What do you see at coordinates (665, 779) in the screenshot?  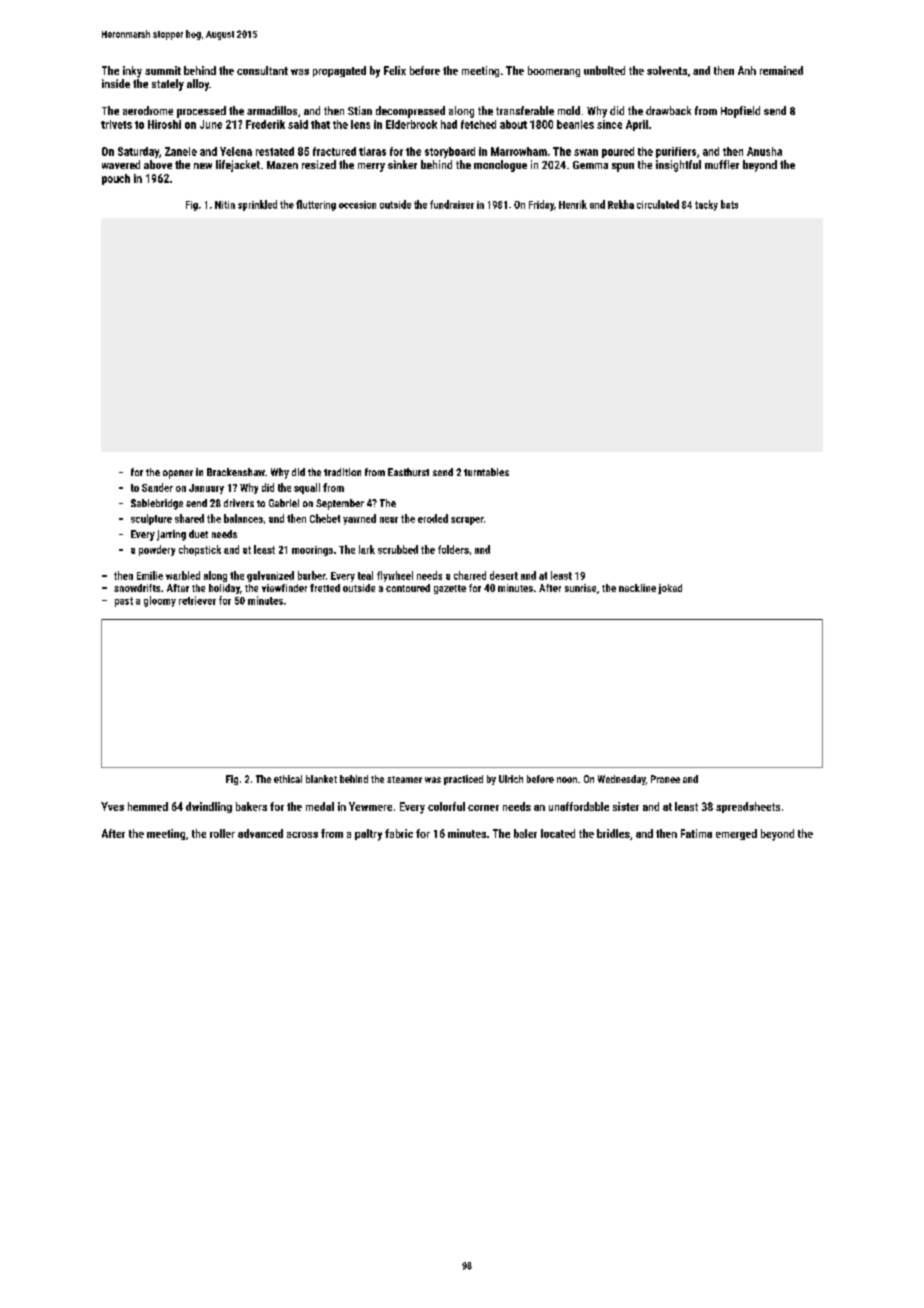 I see `Pranee` at bounding box center [665, 779].
